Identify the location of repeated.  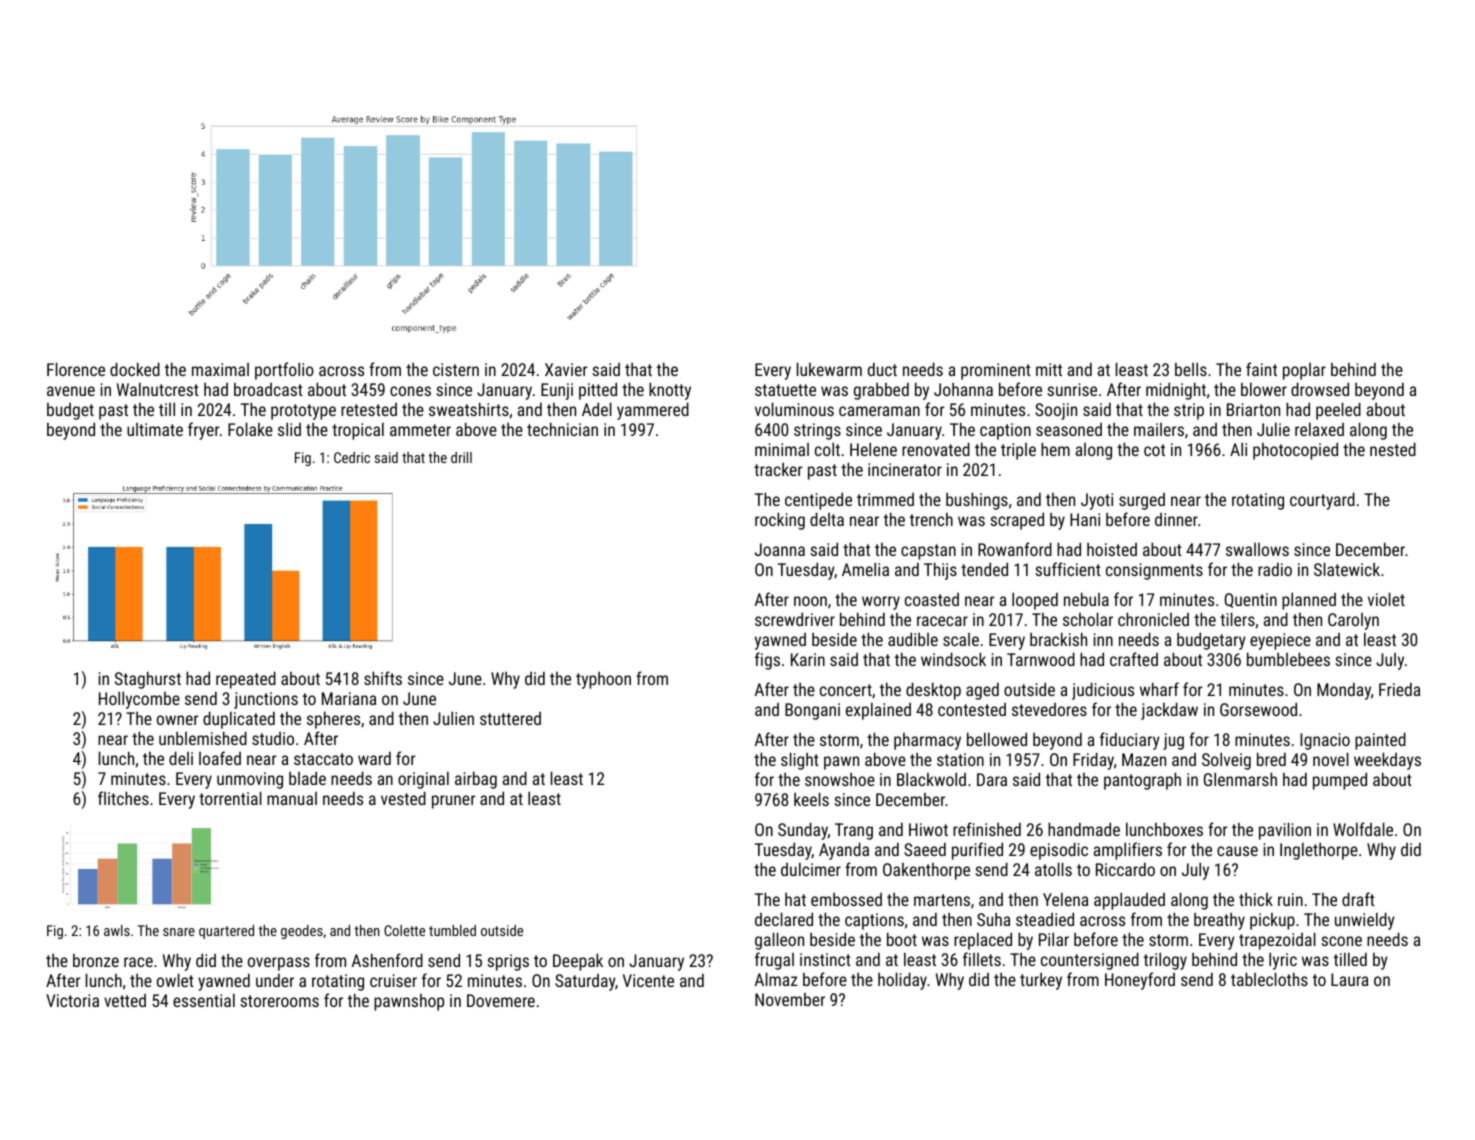
(246, 680).
